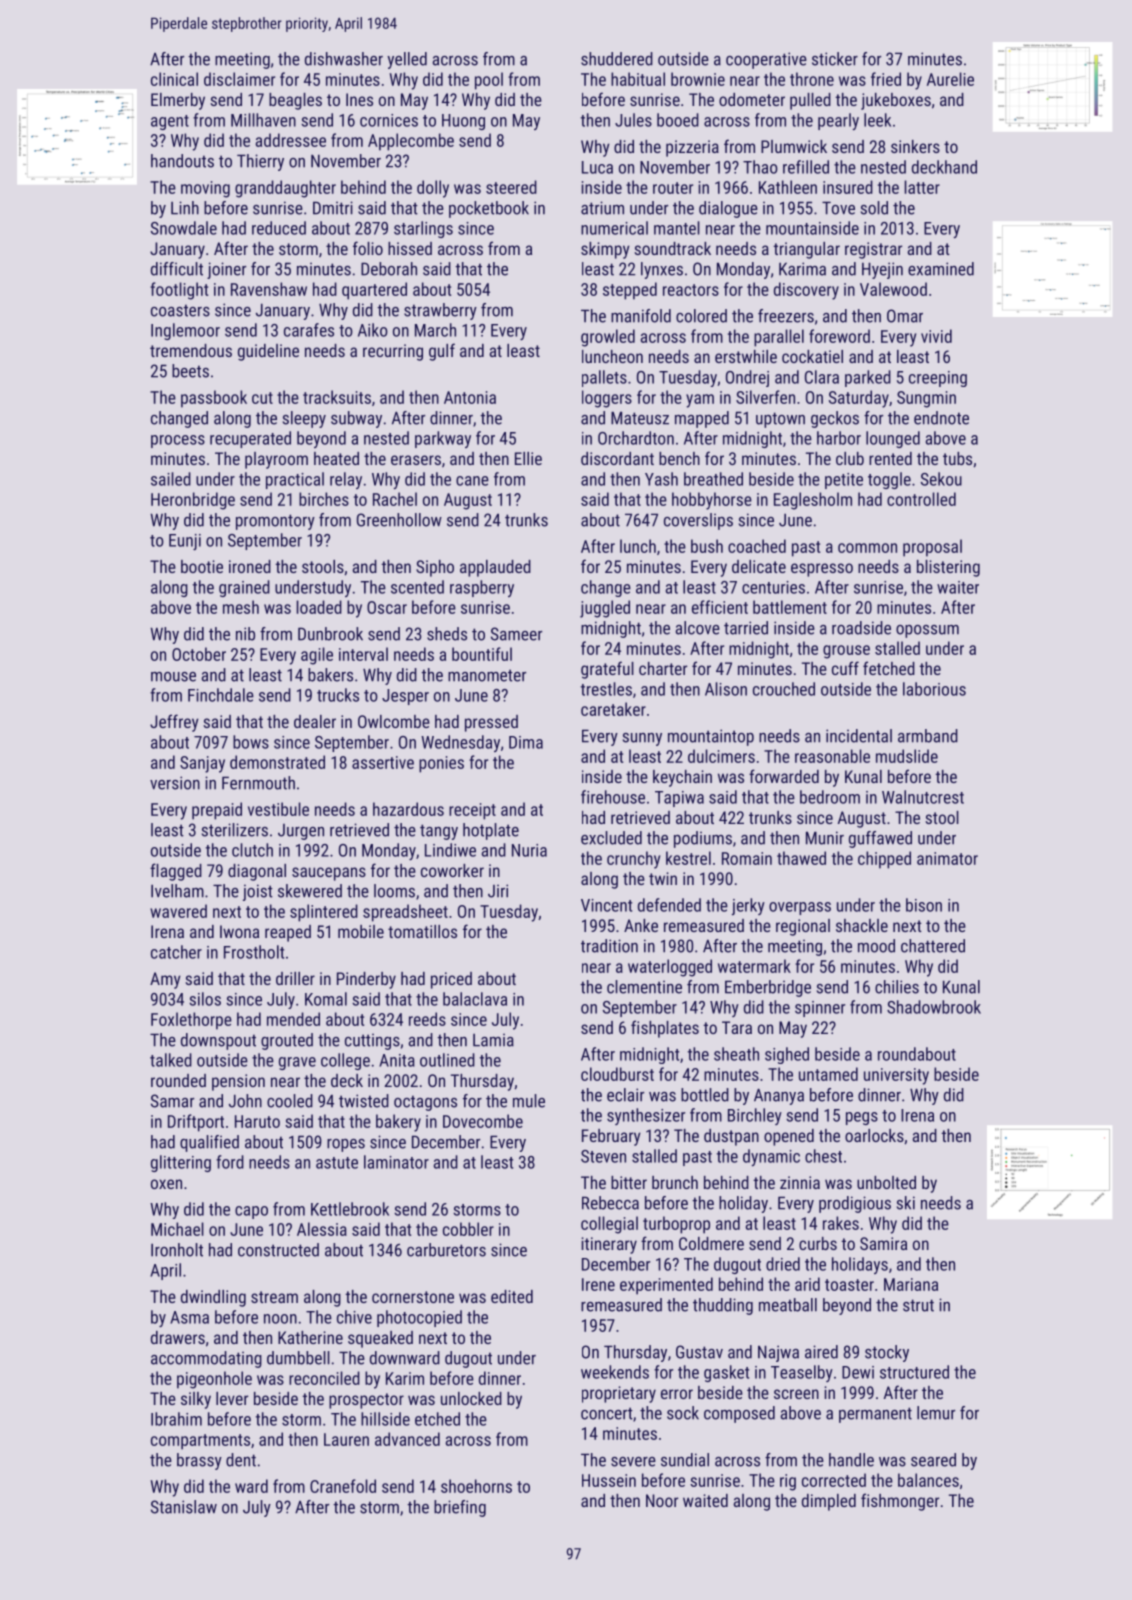  What do you see at coordinates (675, 1182) in the screenshot?
I see `brunch` at bounding box center [675, 1182].
